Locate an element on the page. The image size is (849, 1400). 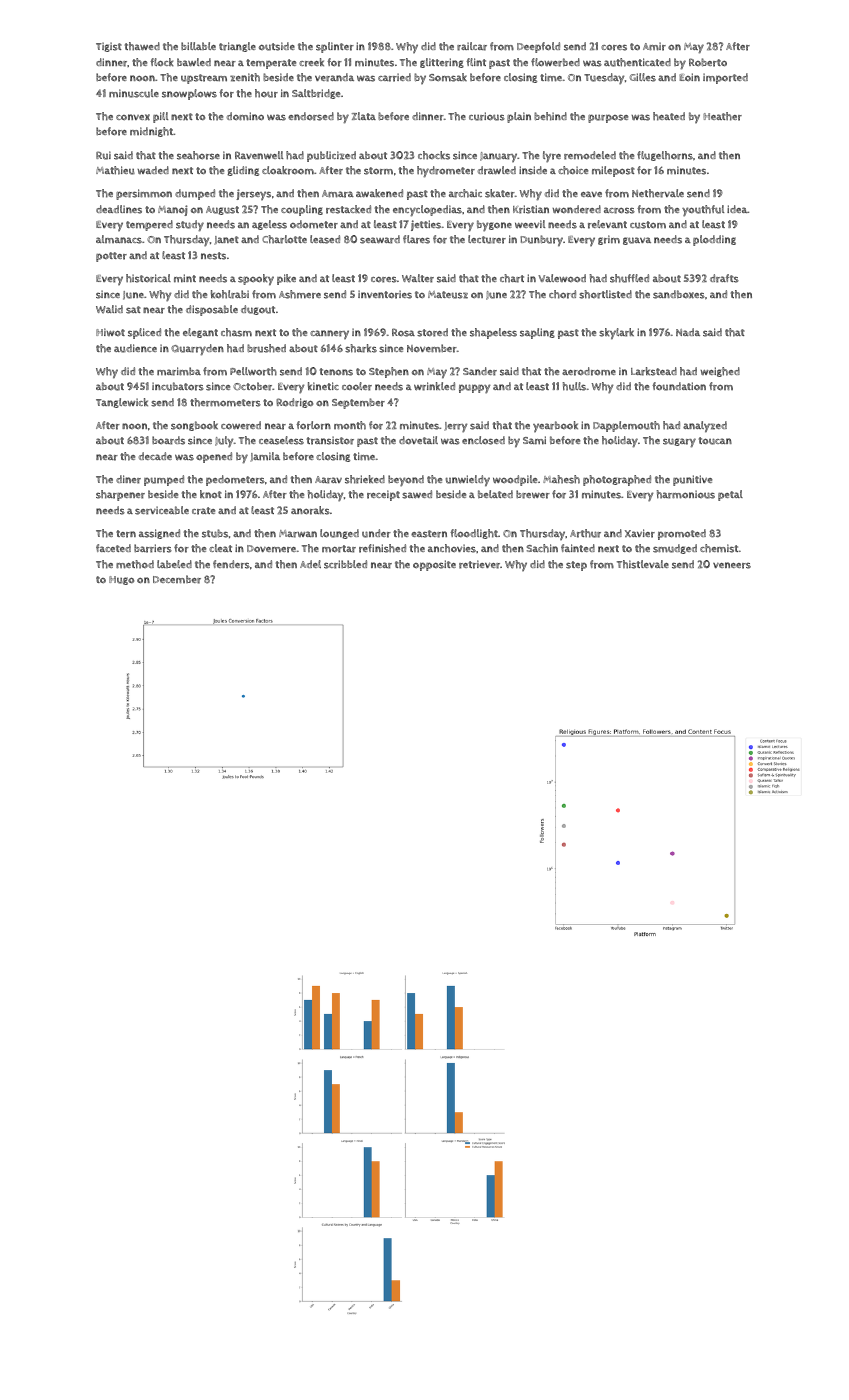
Amir is located at coordinates (654, 46).
